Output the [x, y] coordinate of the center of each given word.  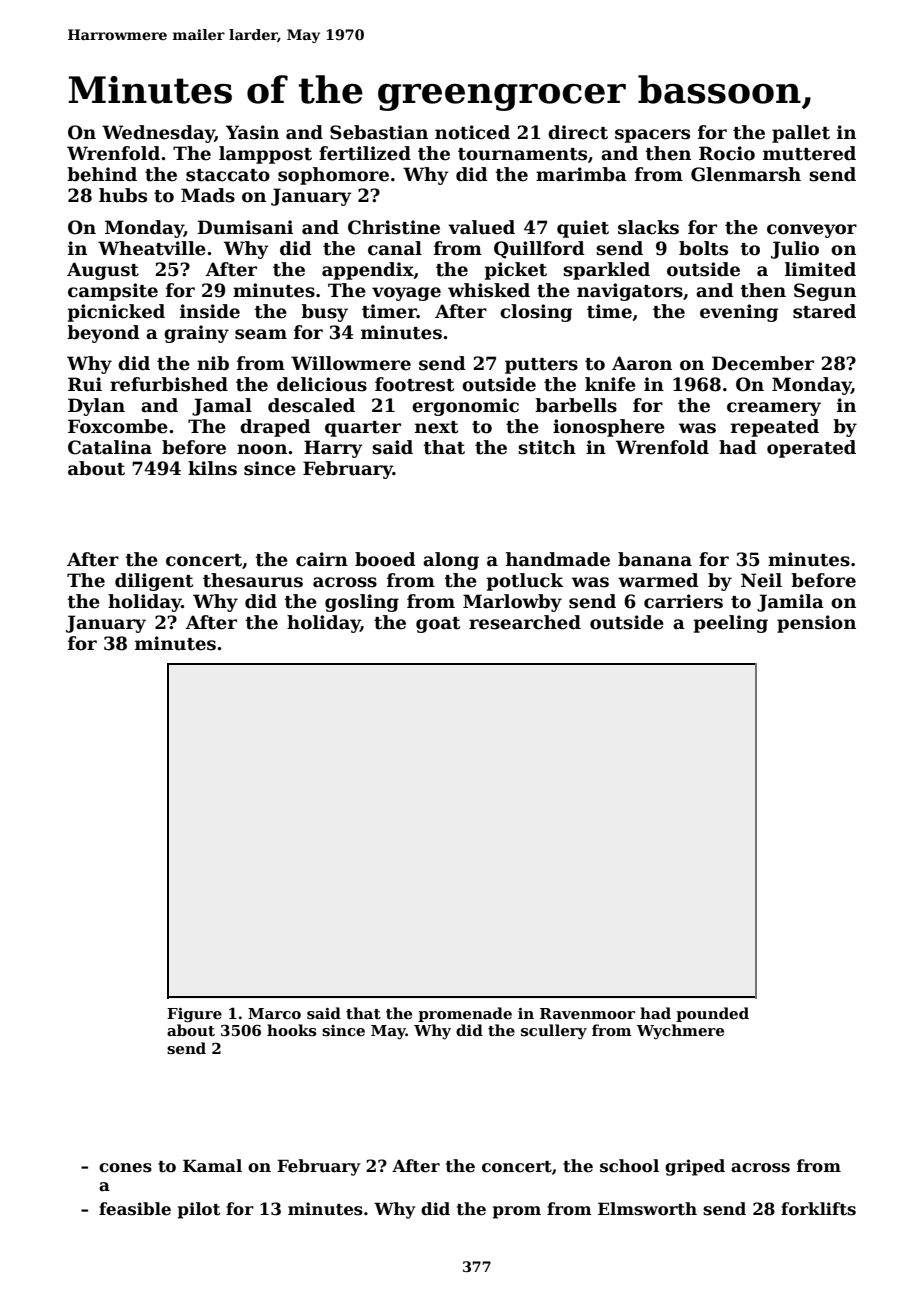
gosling [362, 603]
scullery [554, 1032]
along [451, 561]
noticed [472, 132]
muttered [809, 153]
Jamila [790, 603]
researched [525, 622]
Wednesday [158, 134]
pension [816, 624]
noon [262, 449]
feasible [135, 1209]
